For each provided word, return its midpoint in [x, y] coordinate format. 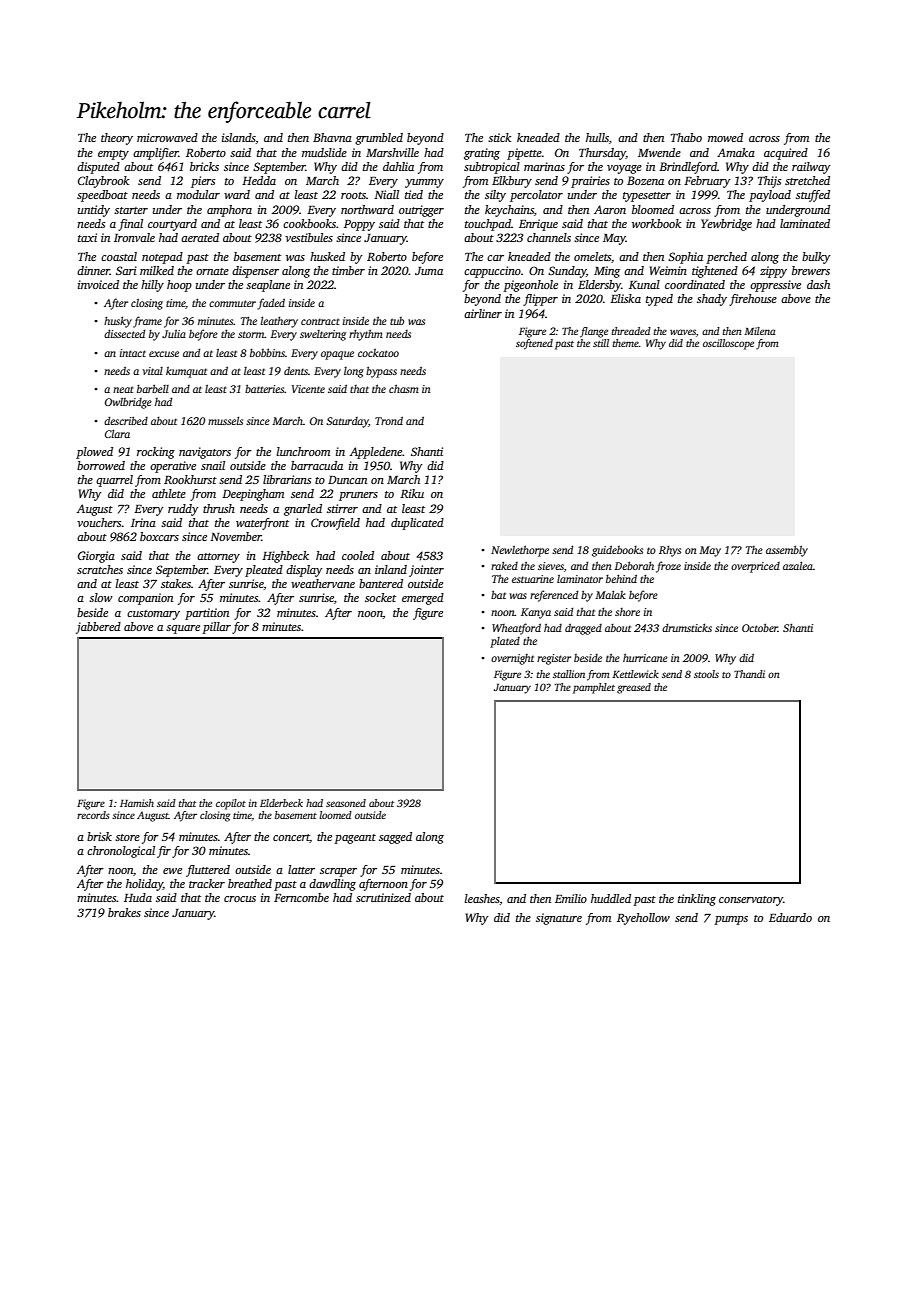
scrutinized [383, 897]
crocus [240, 899]
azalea [798, 566]
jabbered [98, 628]
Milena [760, 331]
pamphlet [594, 688]
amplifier [156, 154]
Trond [389, 420]
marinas [544, 166]
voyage [624, 169]
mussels [225, 421]
